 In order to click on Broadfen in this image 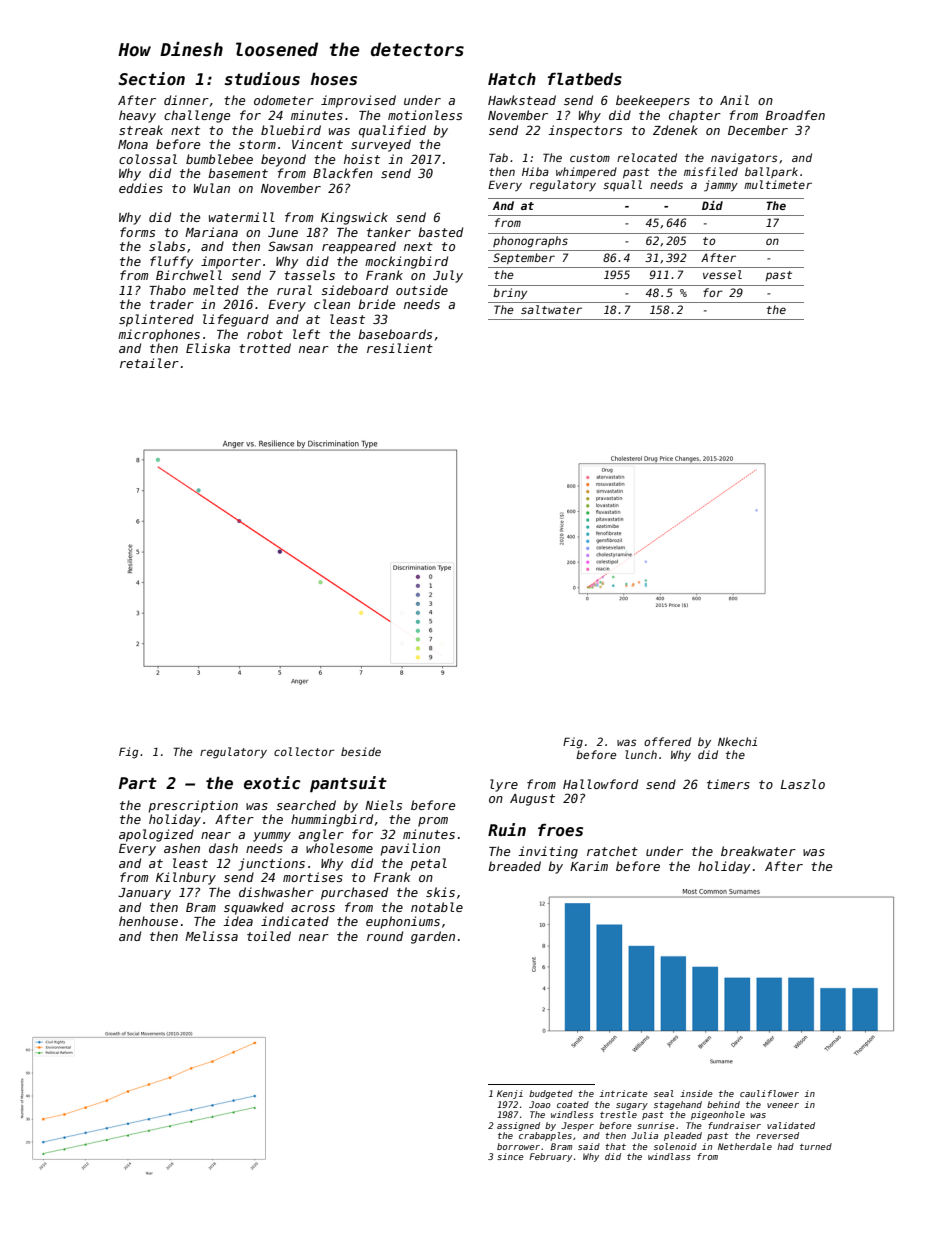, I will do `click(795, 115)`.
